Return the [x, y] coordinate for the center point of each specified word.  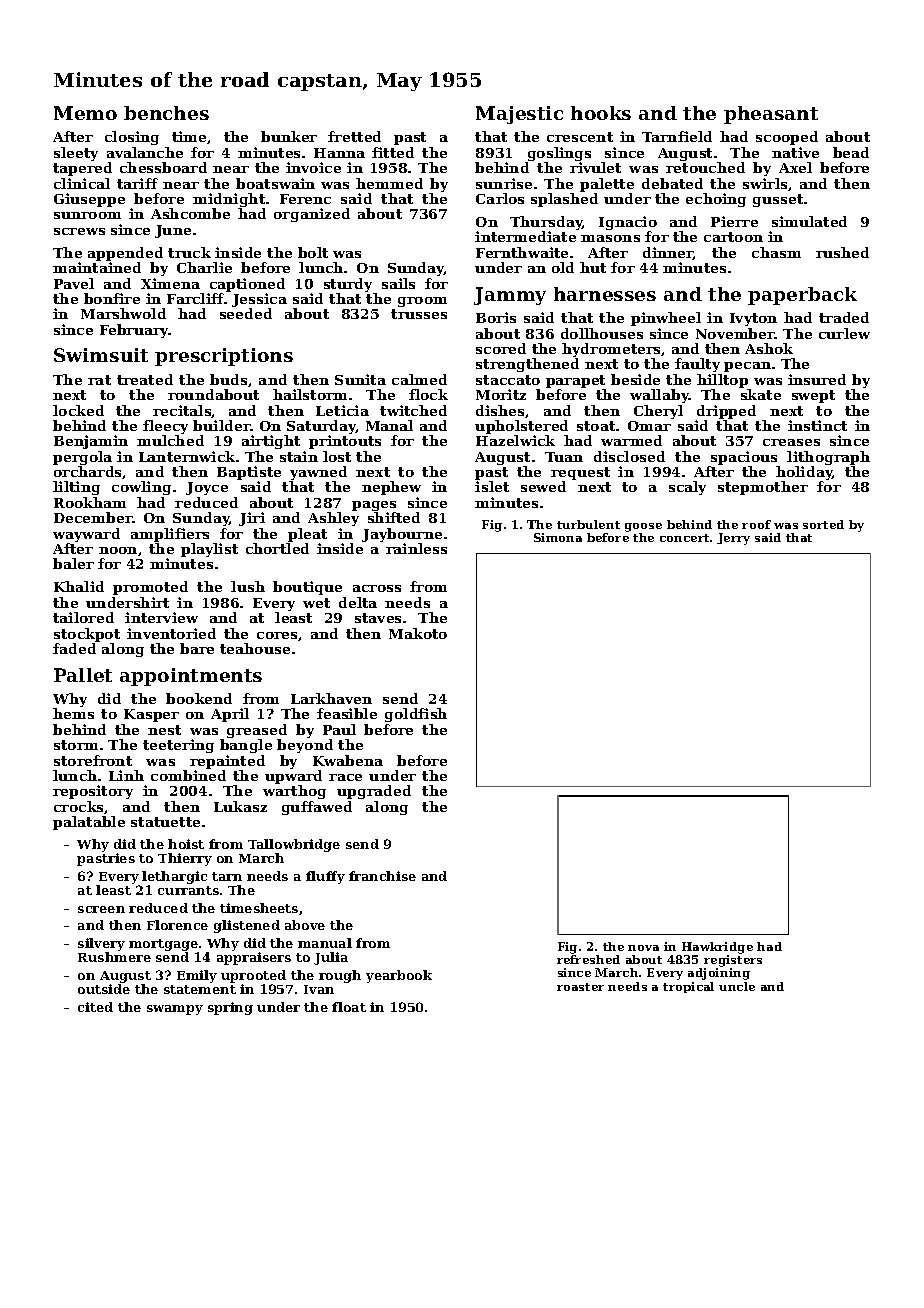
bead [851, 152]
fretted [354, 136]
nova [643, 948]
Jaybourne [402, 535]
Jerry [733, 539]
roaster [580, 987]
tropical [688, 987]
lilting [76, 488]
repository [93, 792]
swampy [175, 1010]
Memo [85, 113]
